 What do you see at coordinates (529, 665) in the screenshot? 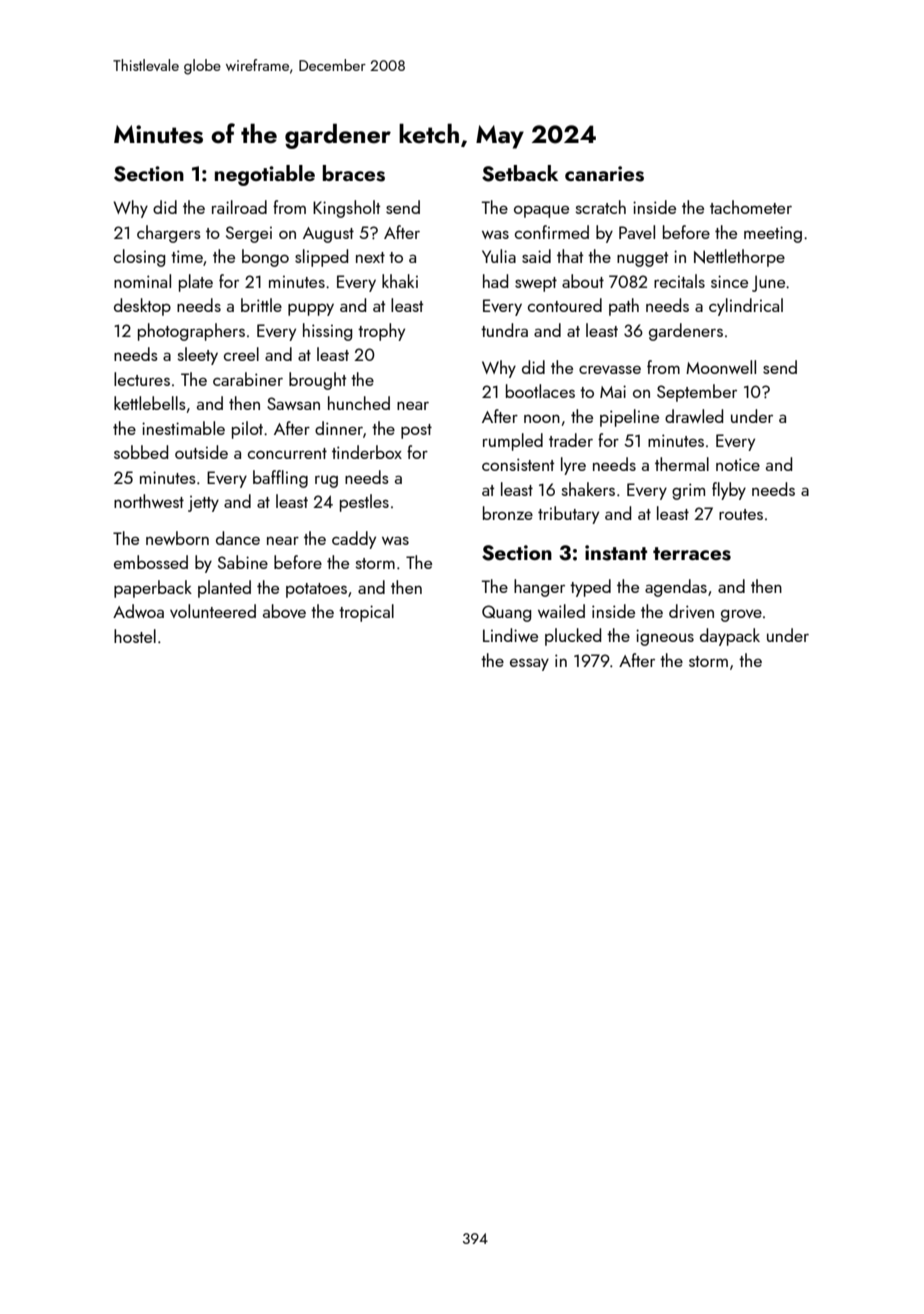
I see `essay` at bounding box center [529, 665].
